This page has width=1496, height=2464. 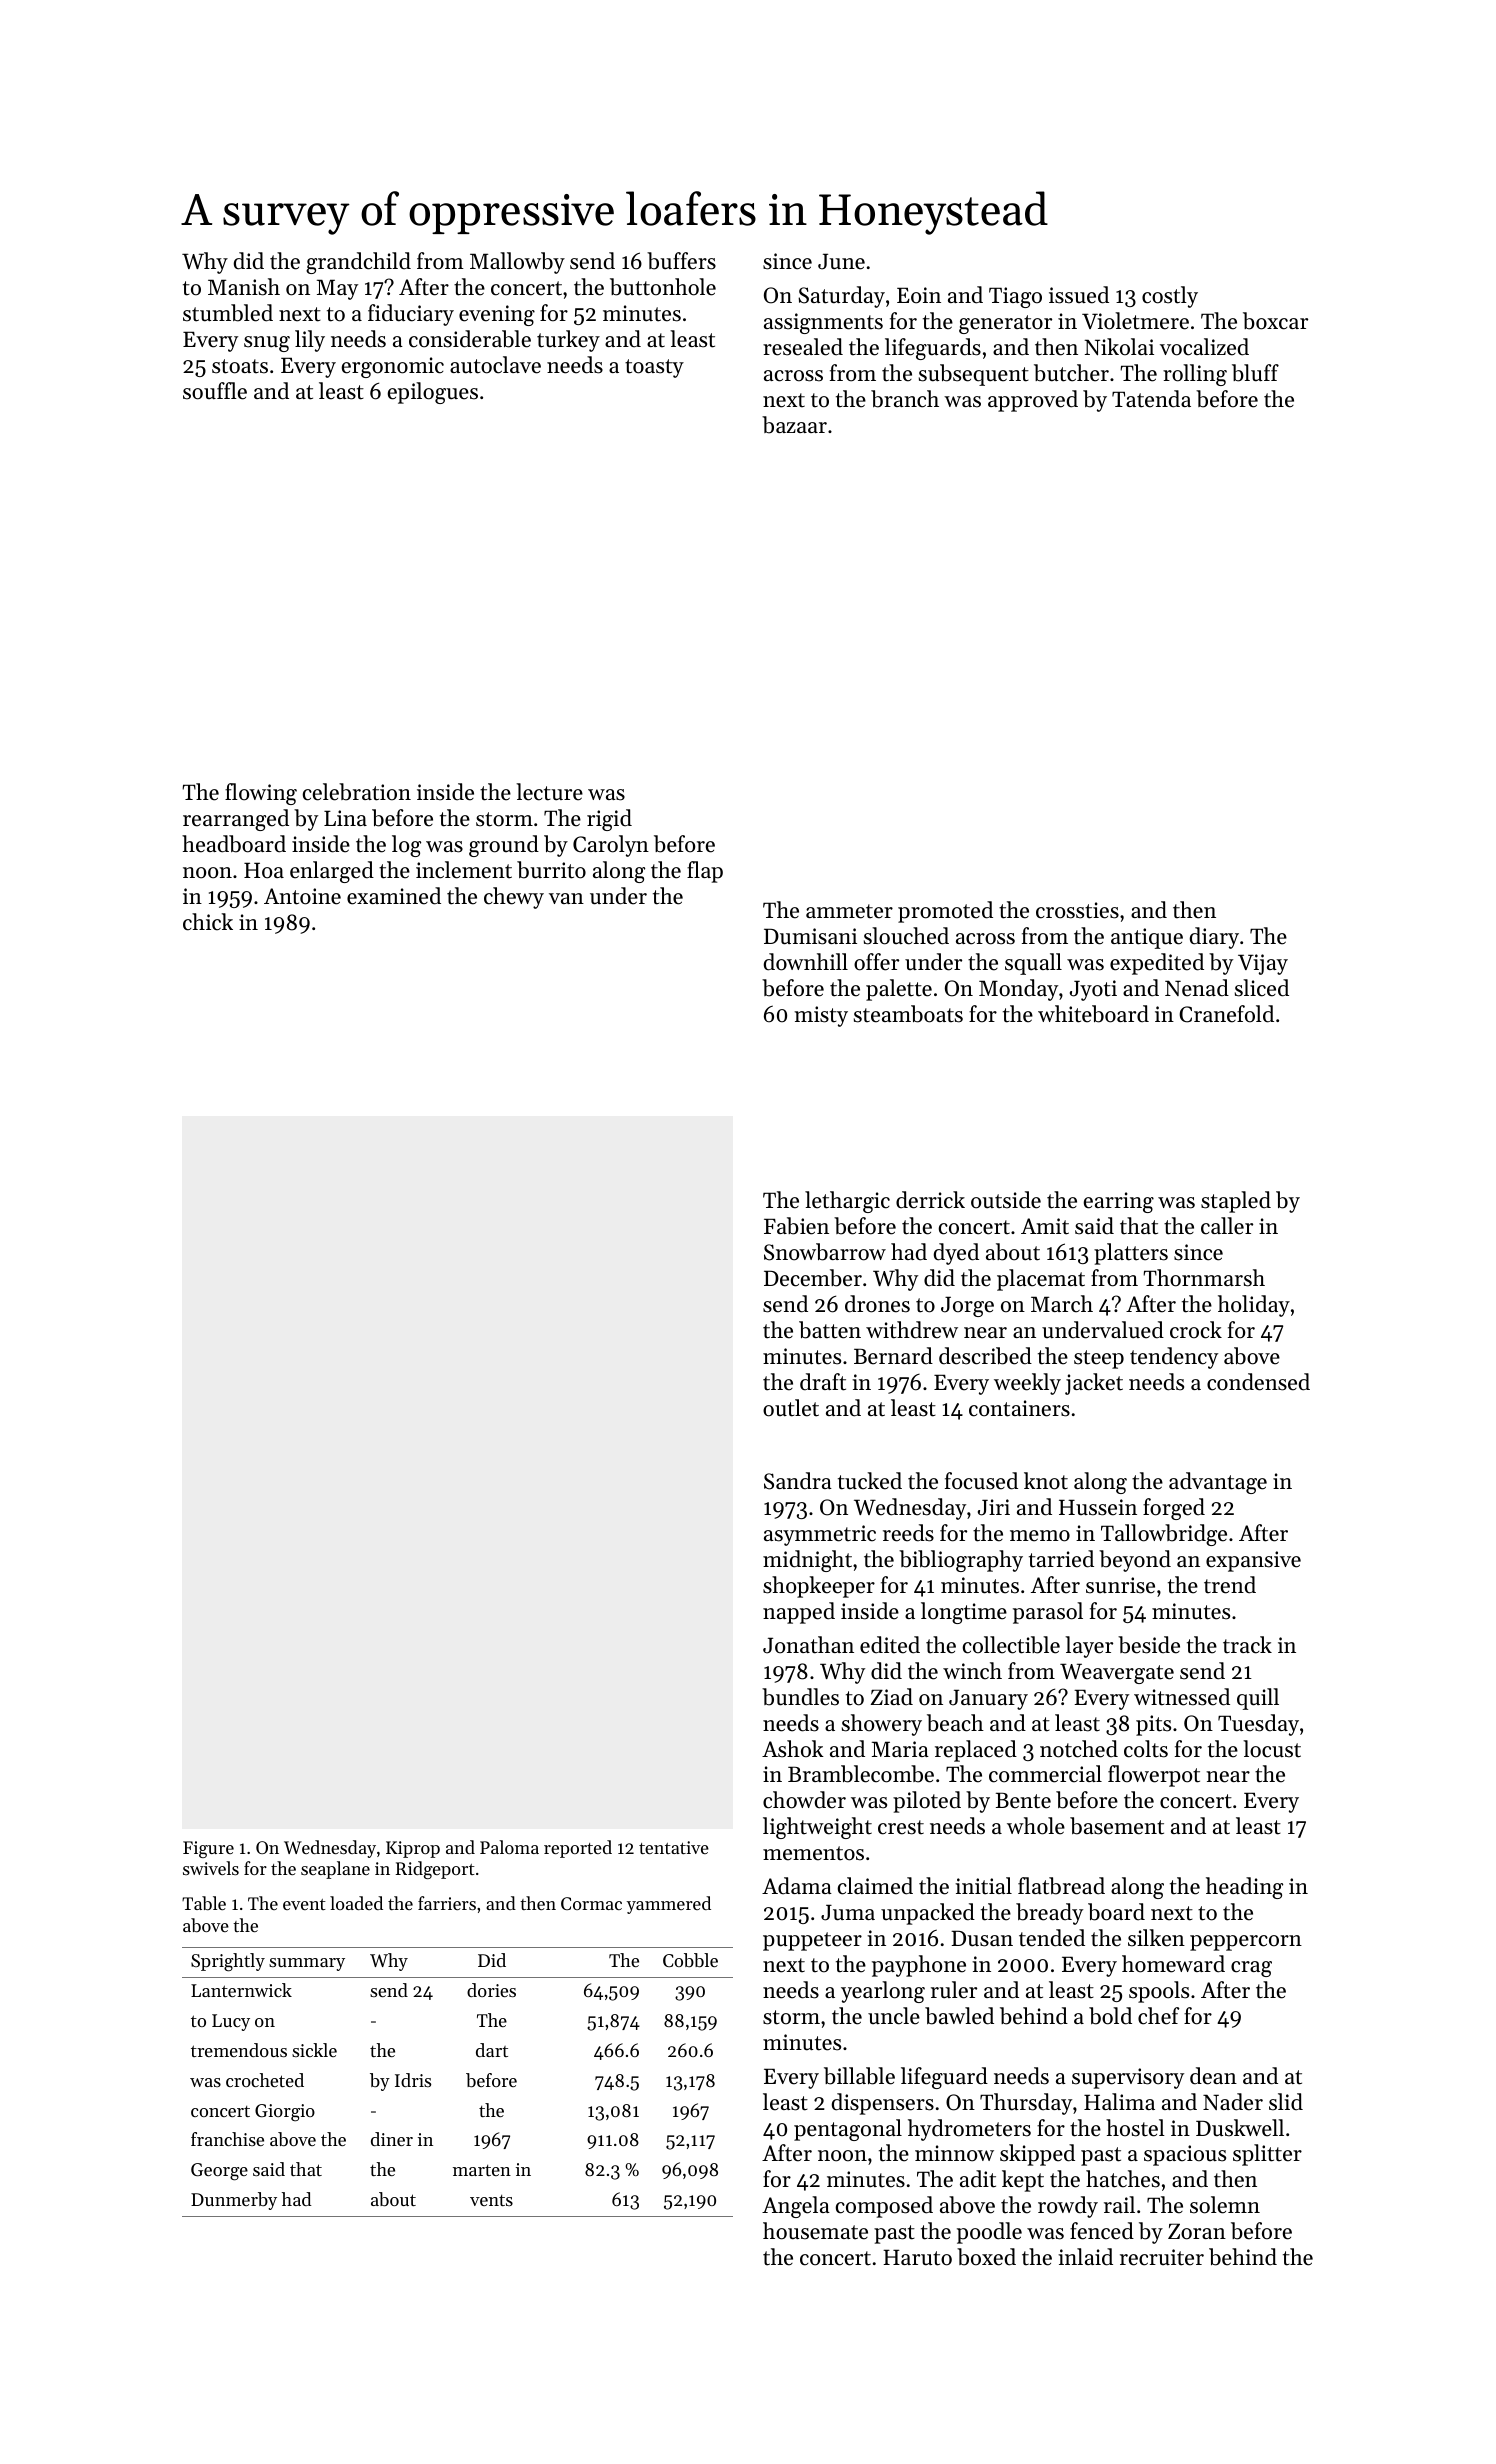 I want to click on generator, so click(x=1005, y=324).
